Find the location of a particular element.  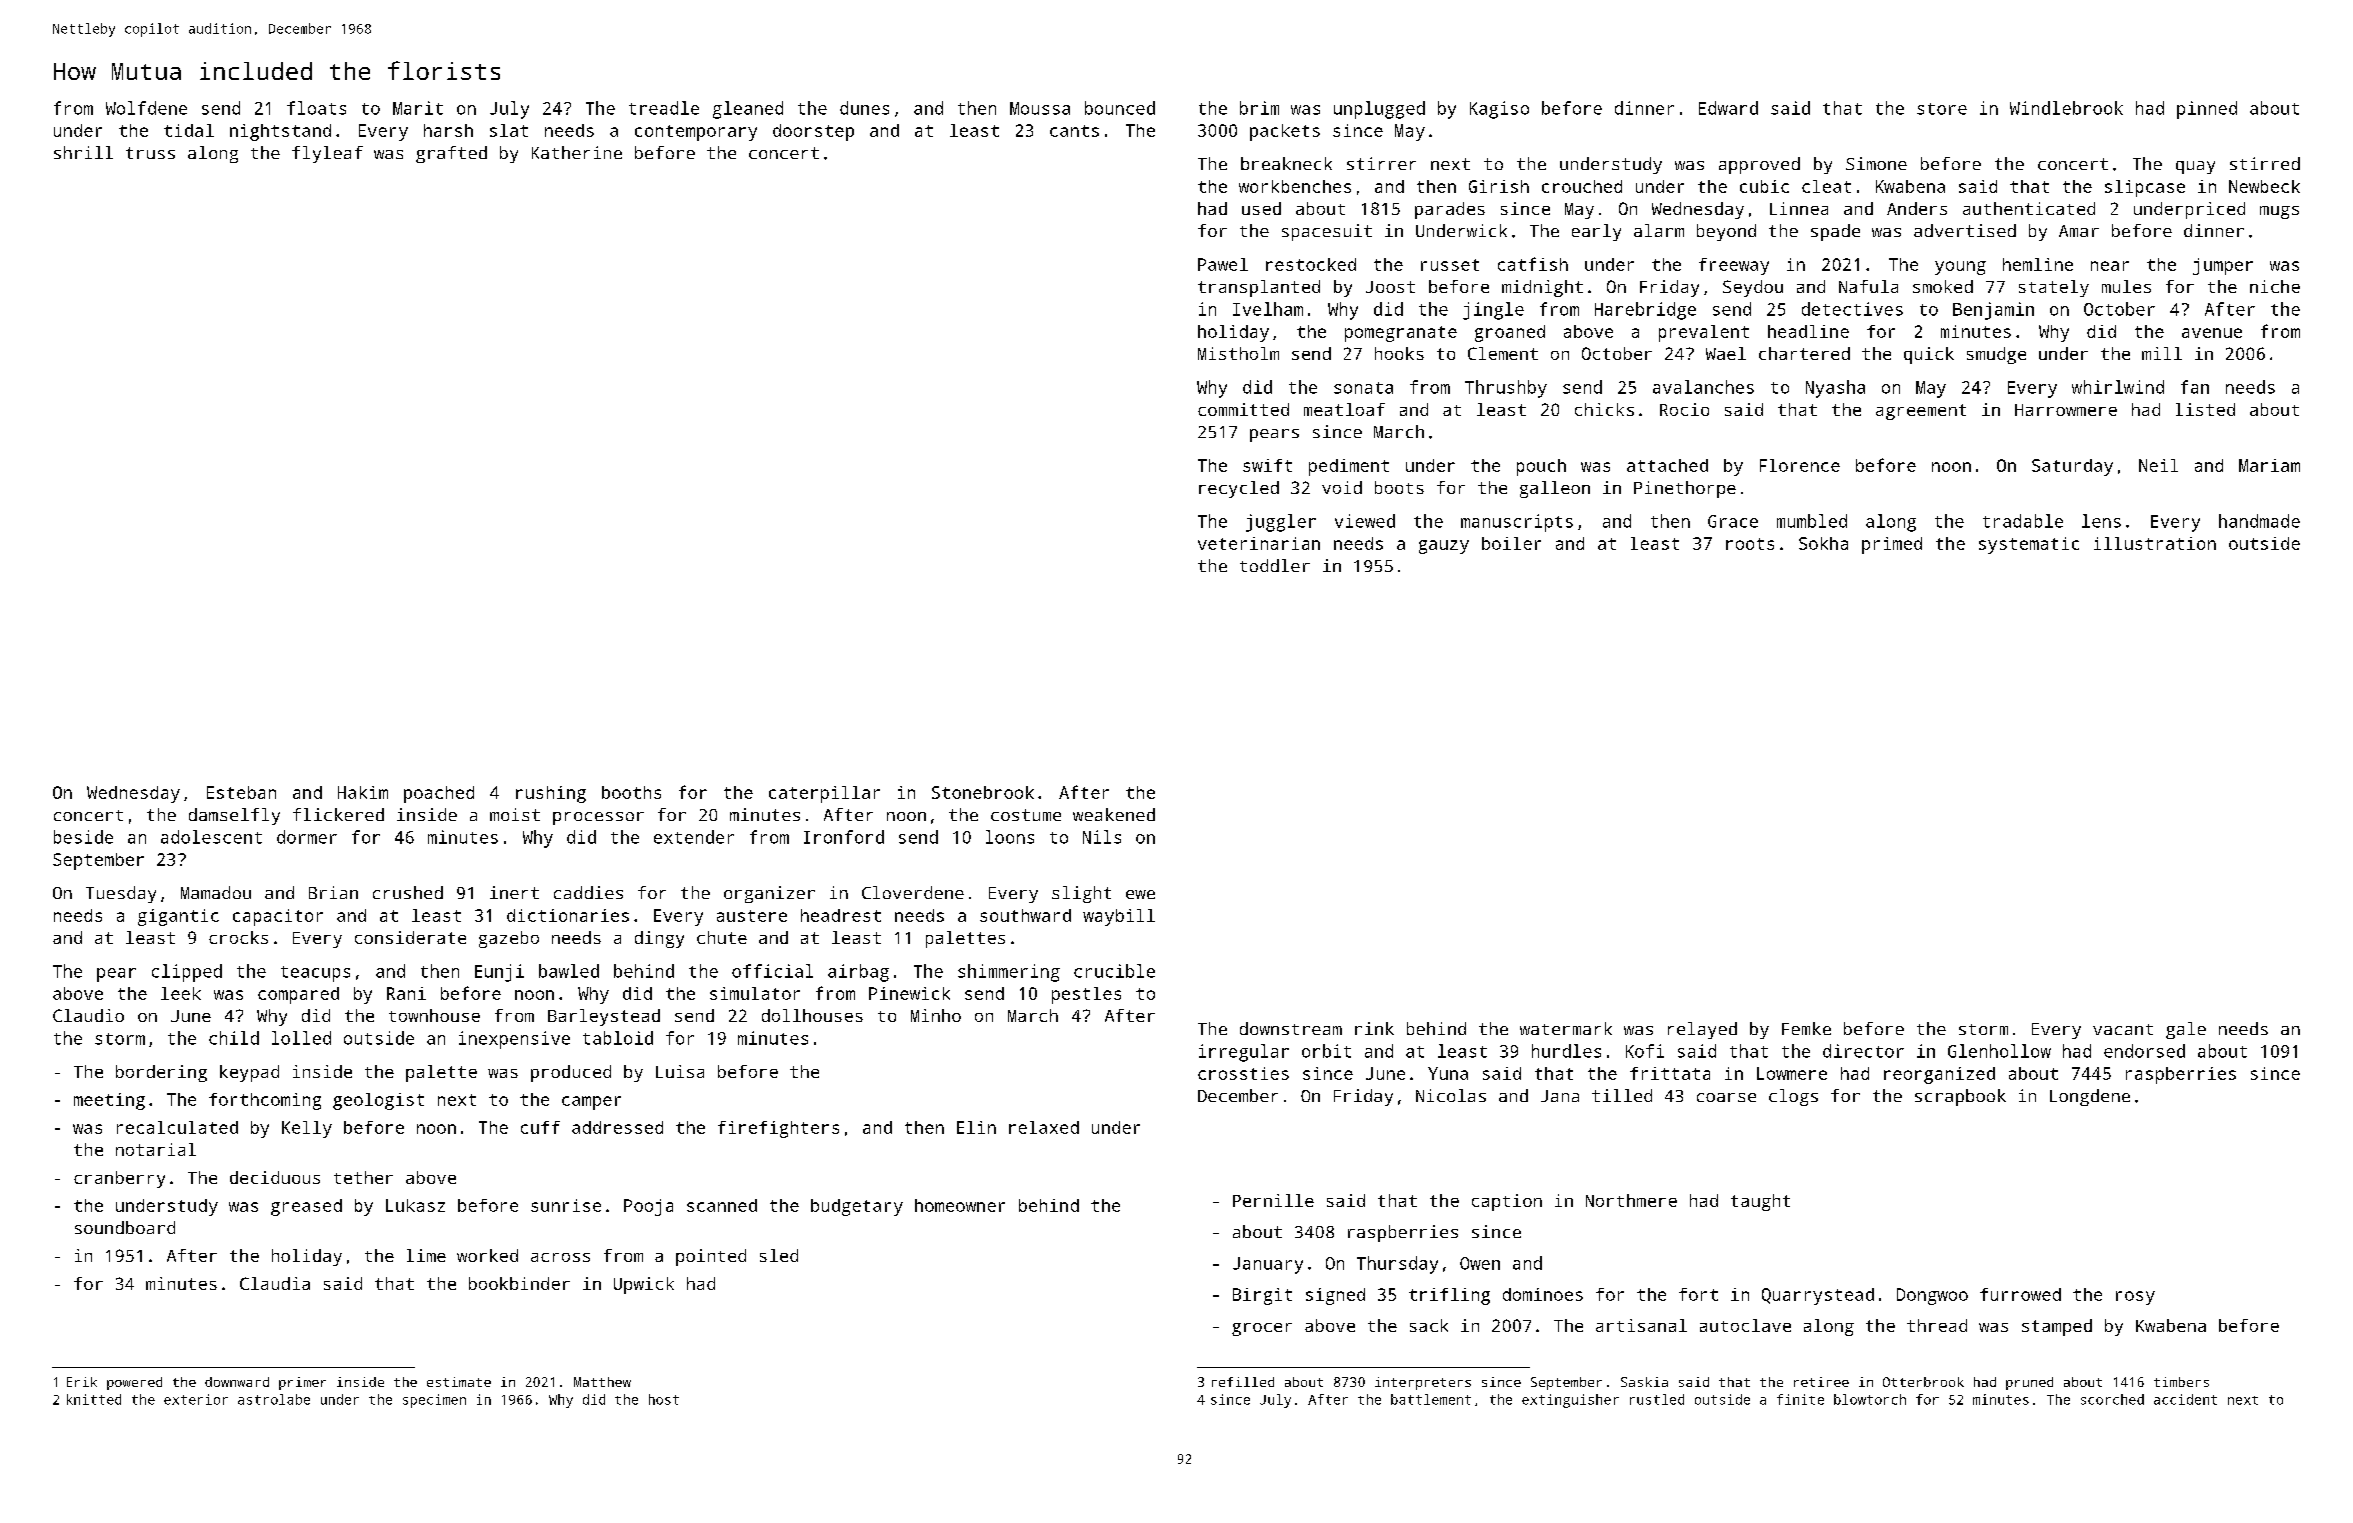

Kelly is located at coordinates (307, 1129).
